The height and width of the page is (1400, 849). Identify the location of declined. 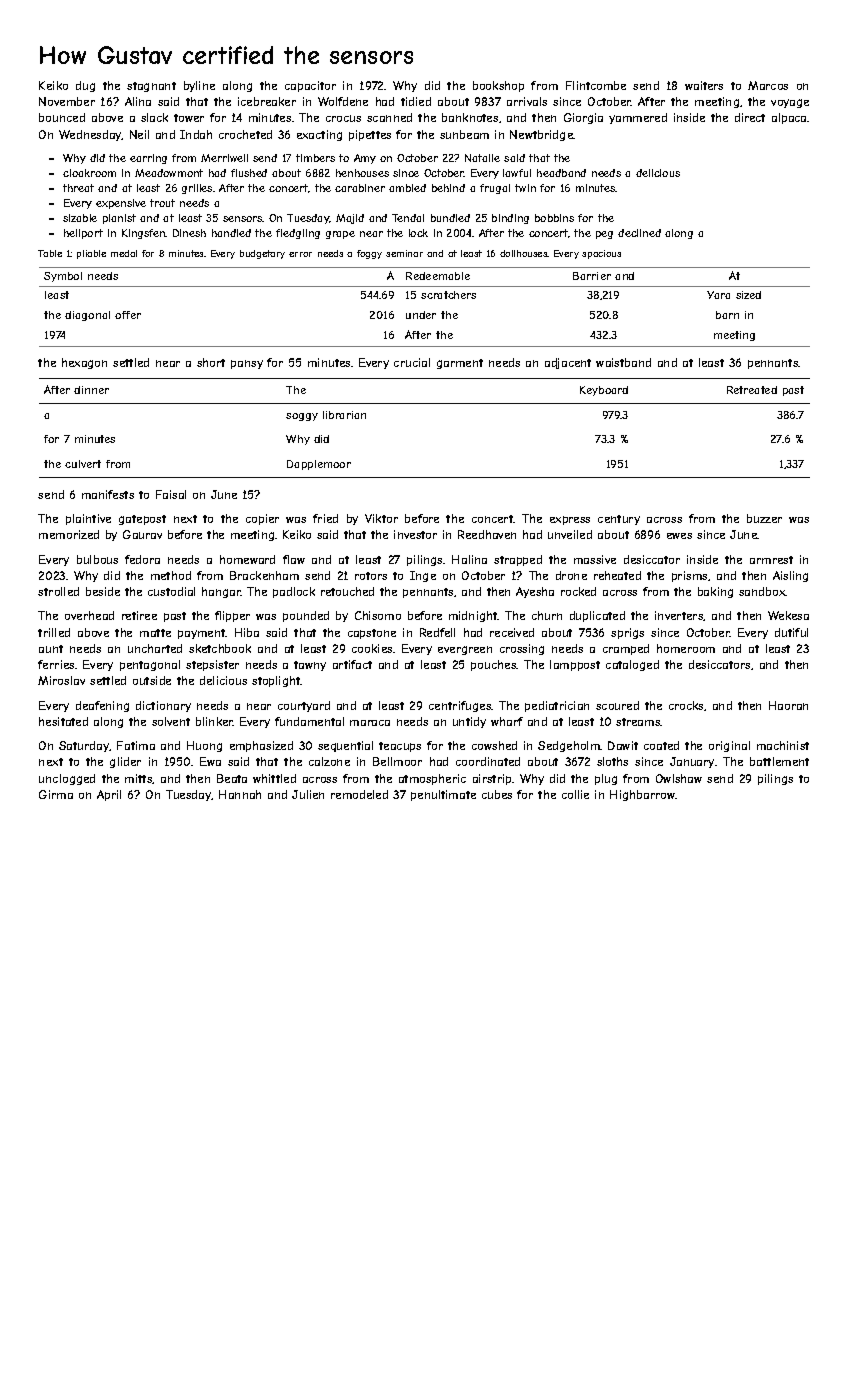
(639, 233).
